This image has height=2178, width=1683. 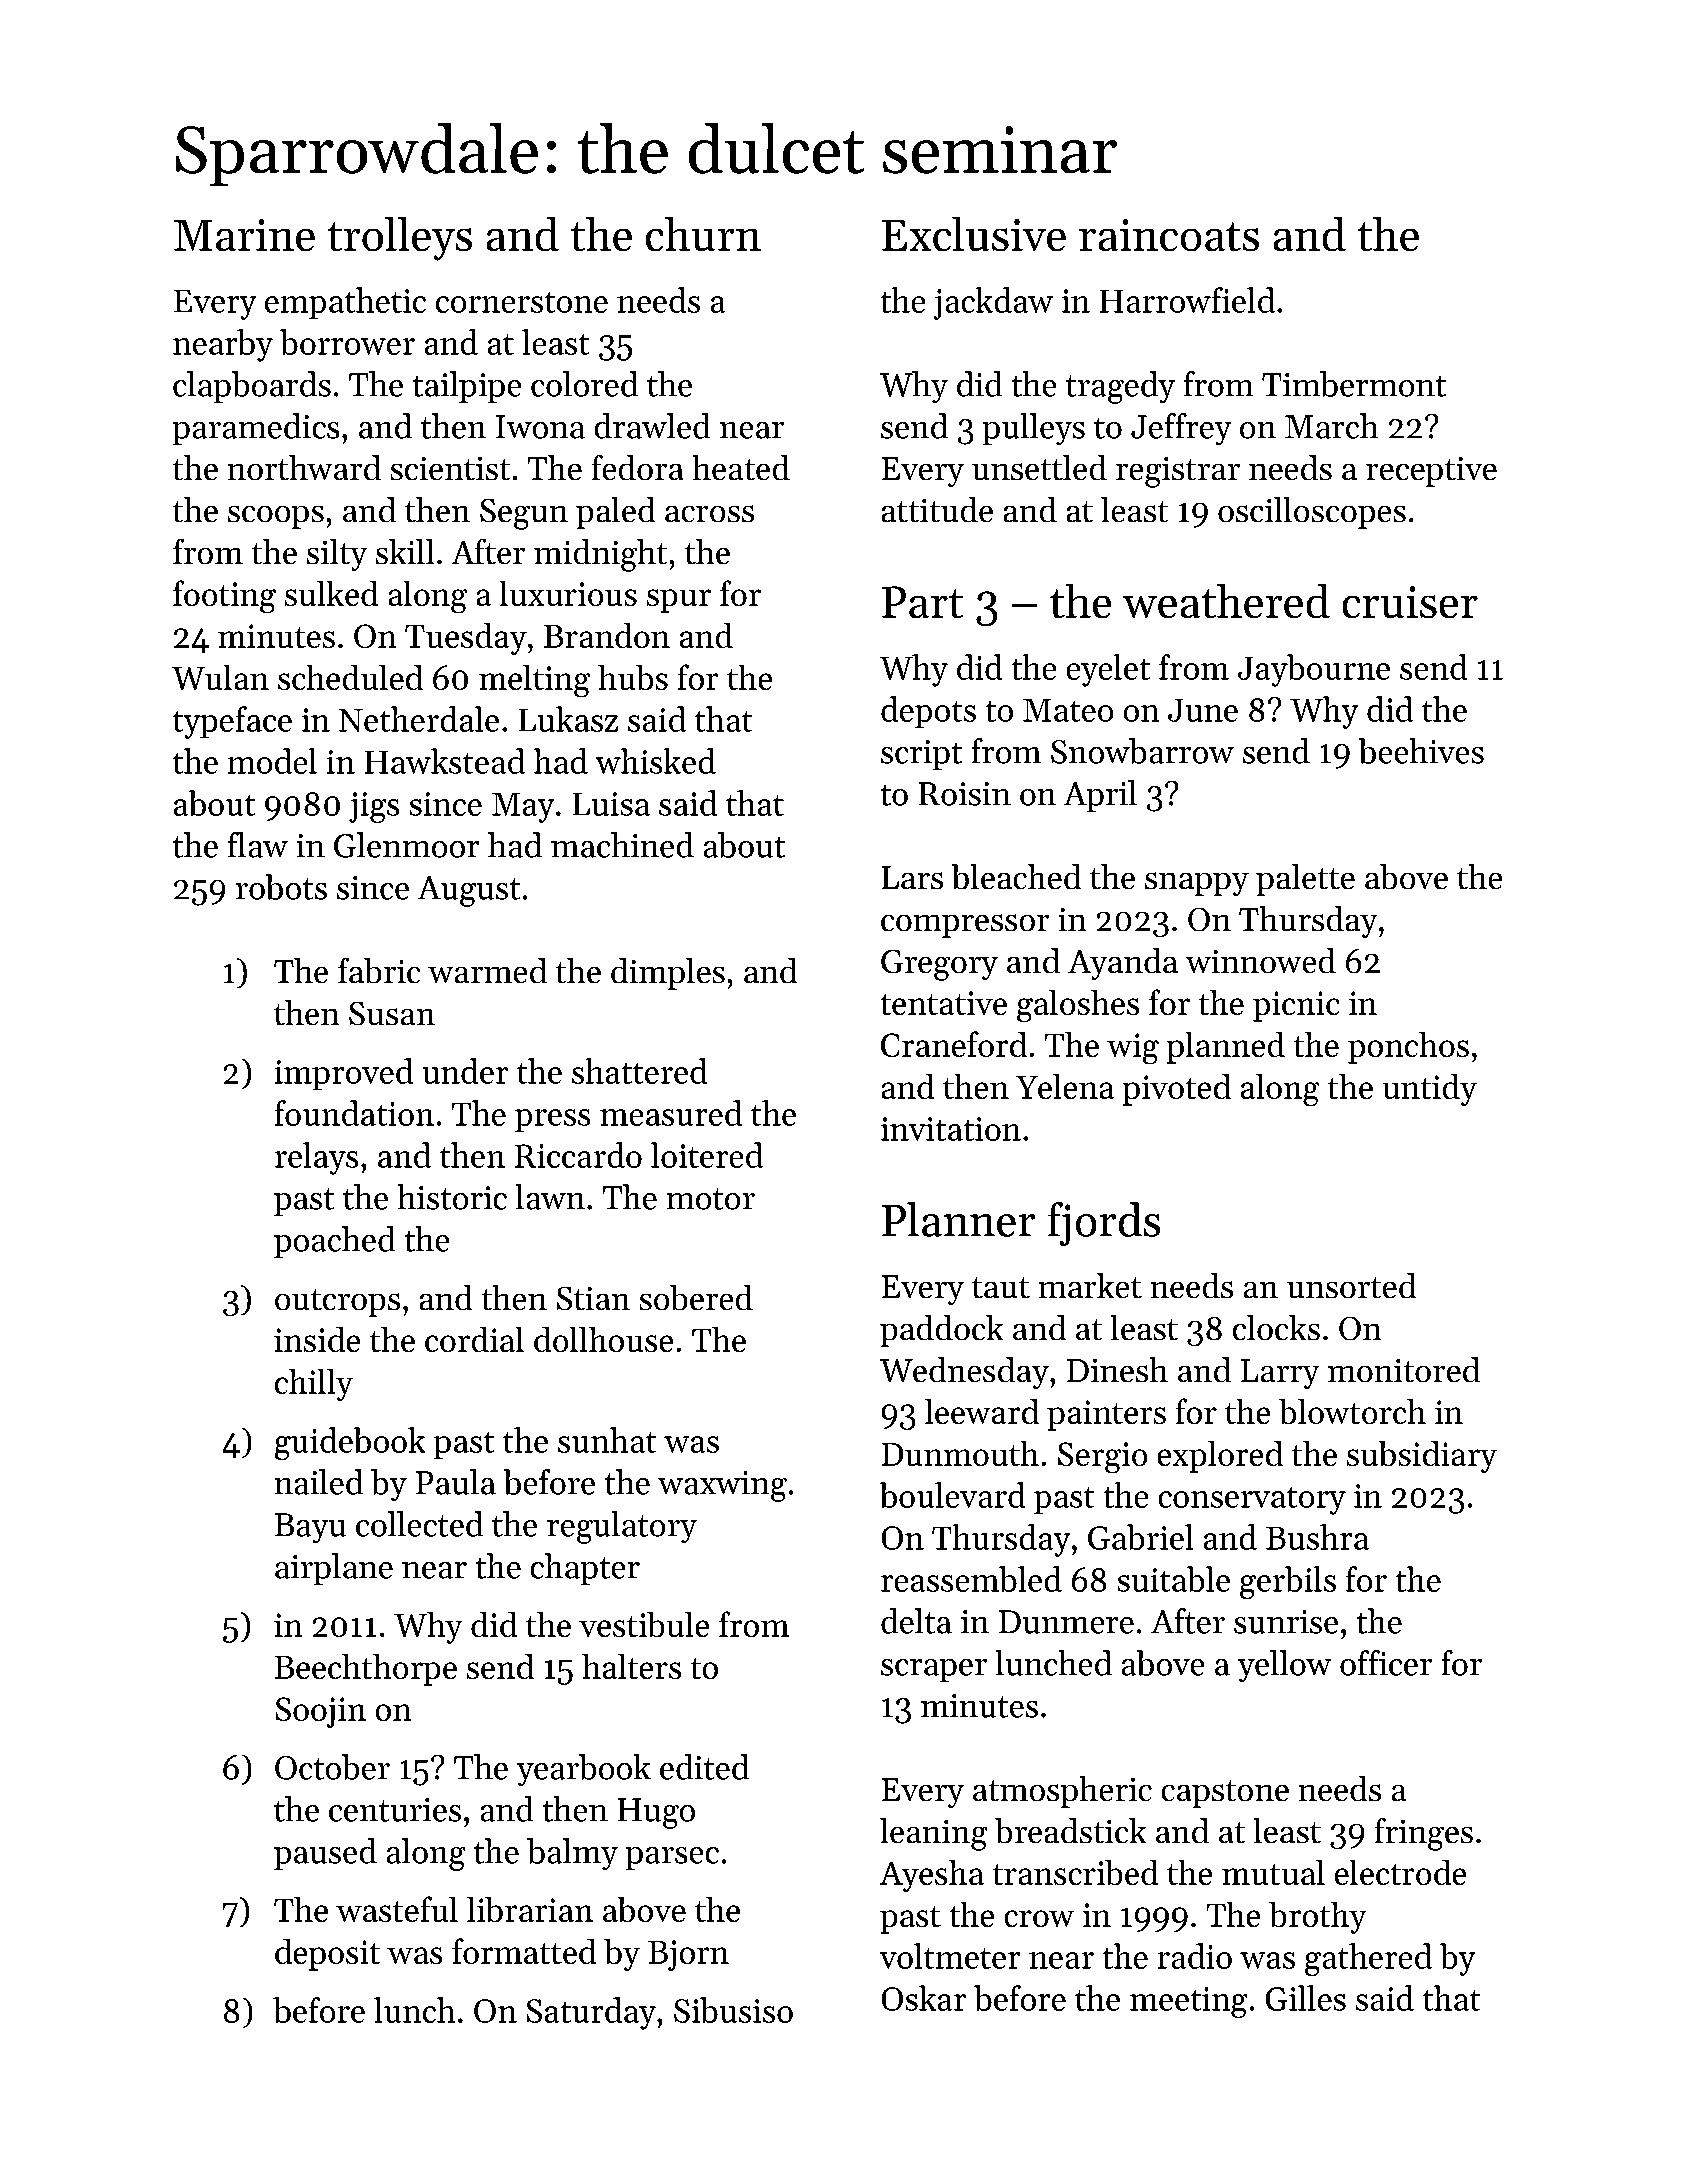 I want to click on Harrowfield, so click(x=1187, y=300).
